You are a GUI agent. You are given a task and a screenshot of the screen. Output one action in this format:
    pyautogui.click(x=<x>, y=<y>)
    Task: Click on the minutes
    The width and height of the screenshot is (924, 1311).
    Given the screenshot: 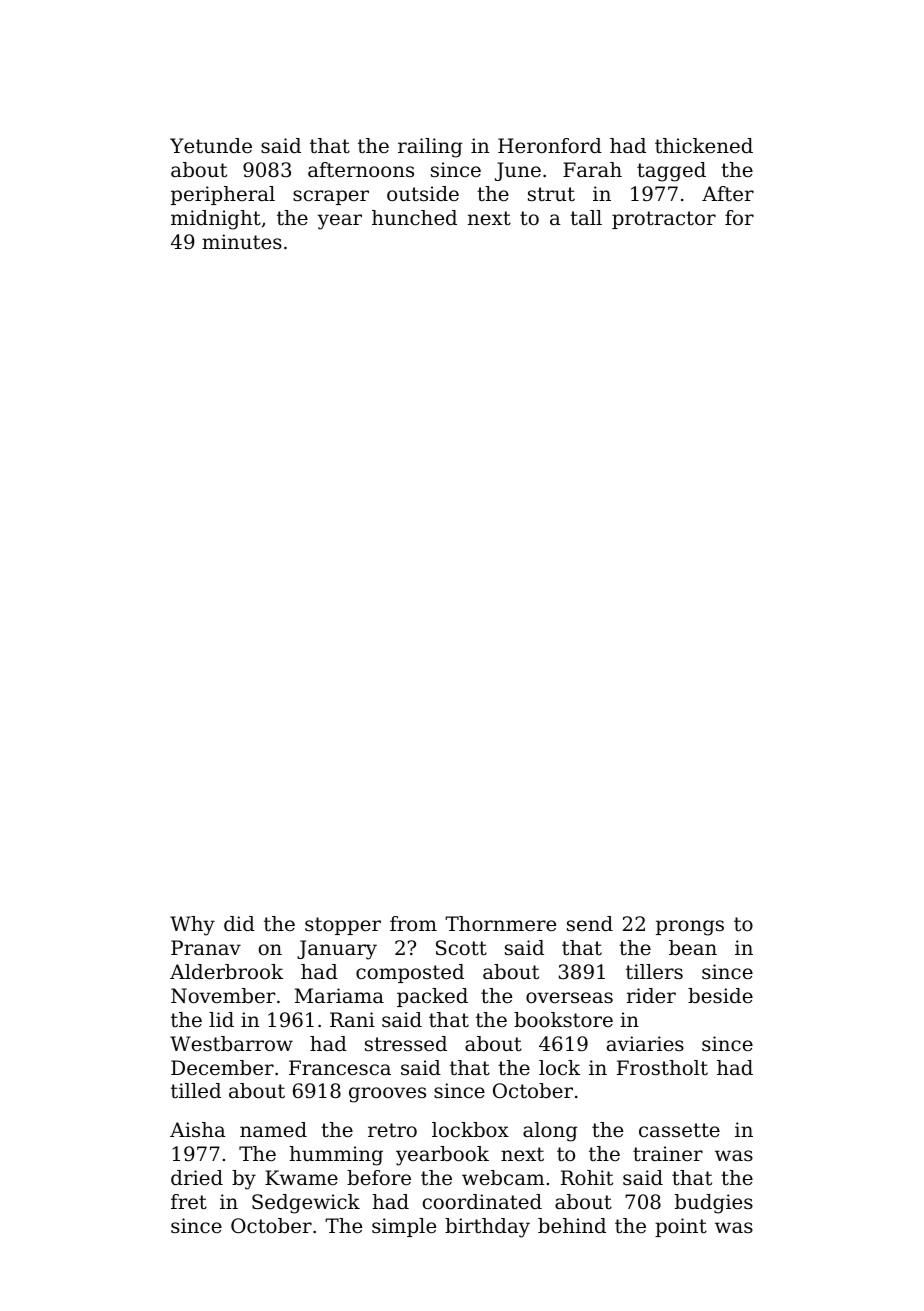 What is the action you would take?
    pyautogui.click(x=242, y=242)
